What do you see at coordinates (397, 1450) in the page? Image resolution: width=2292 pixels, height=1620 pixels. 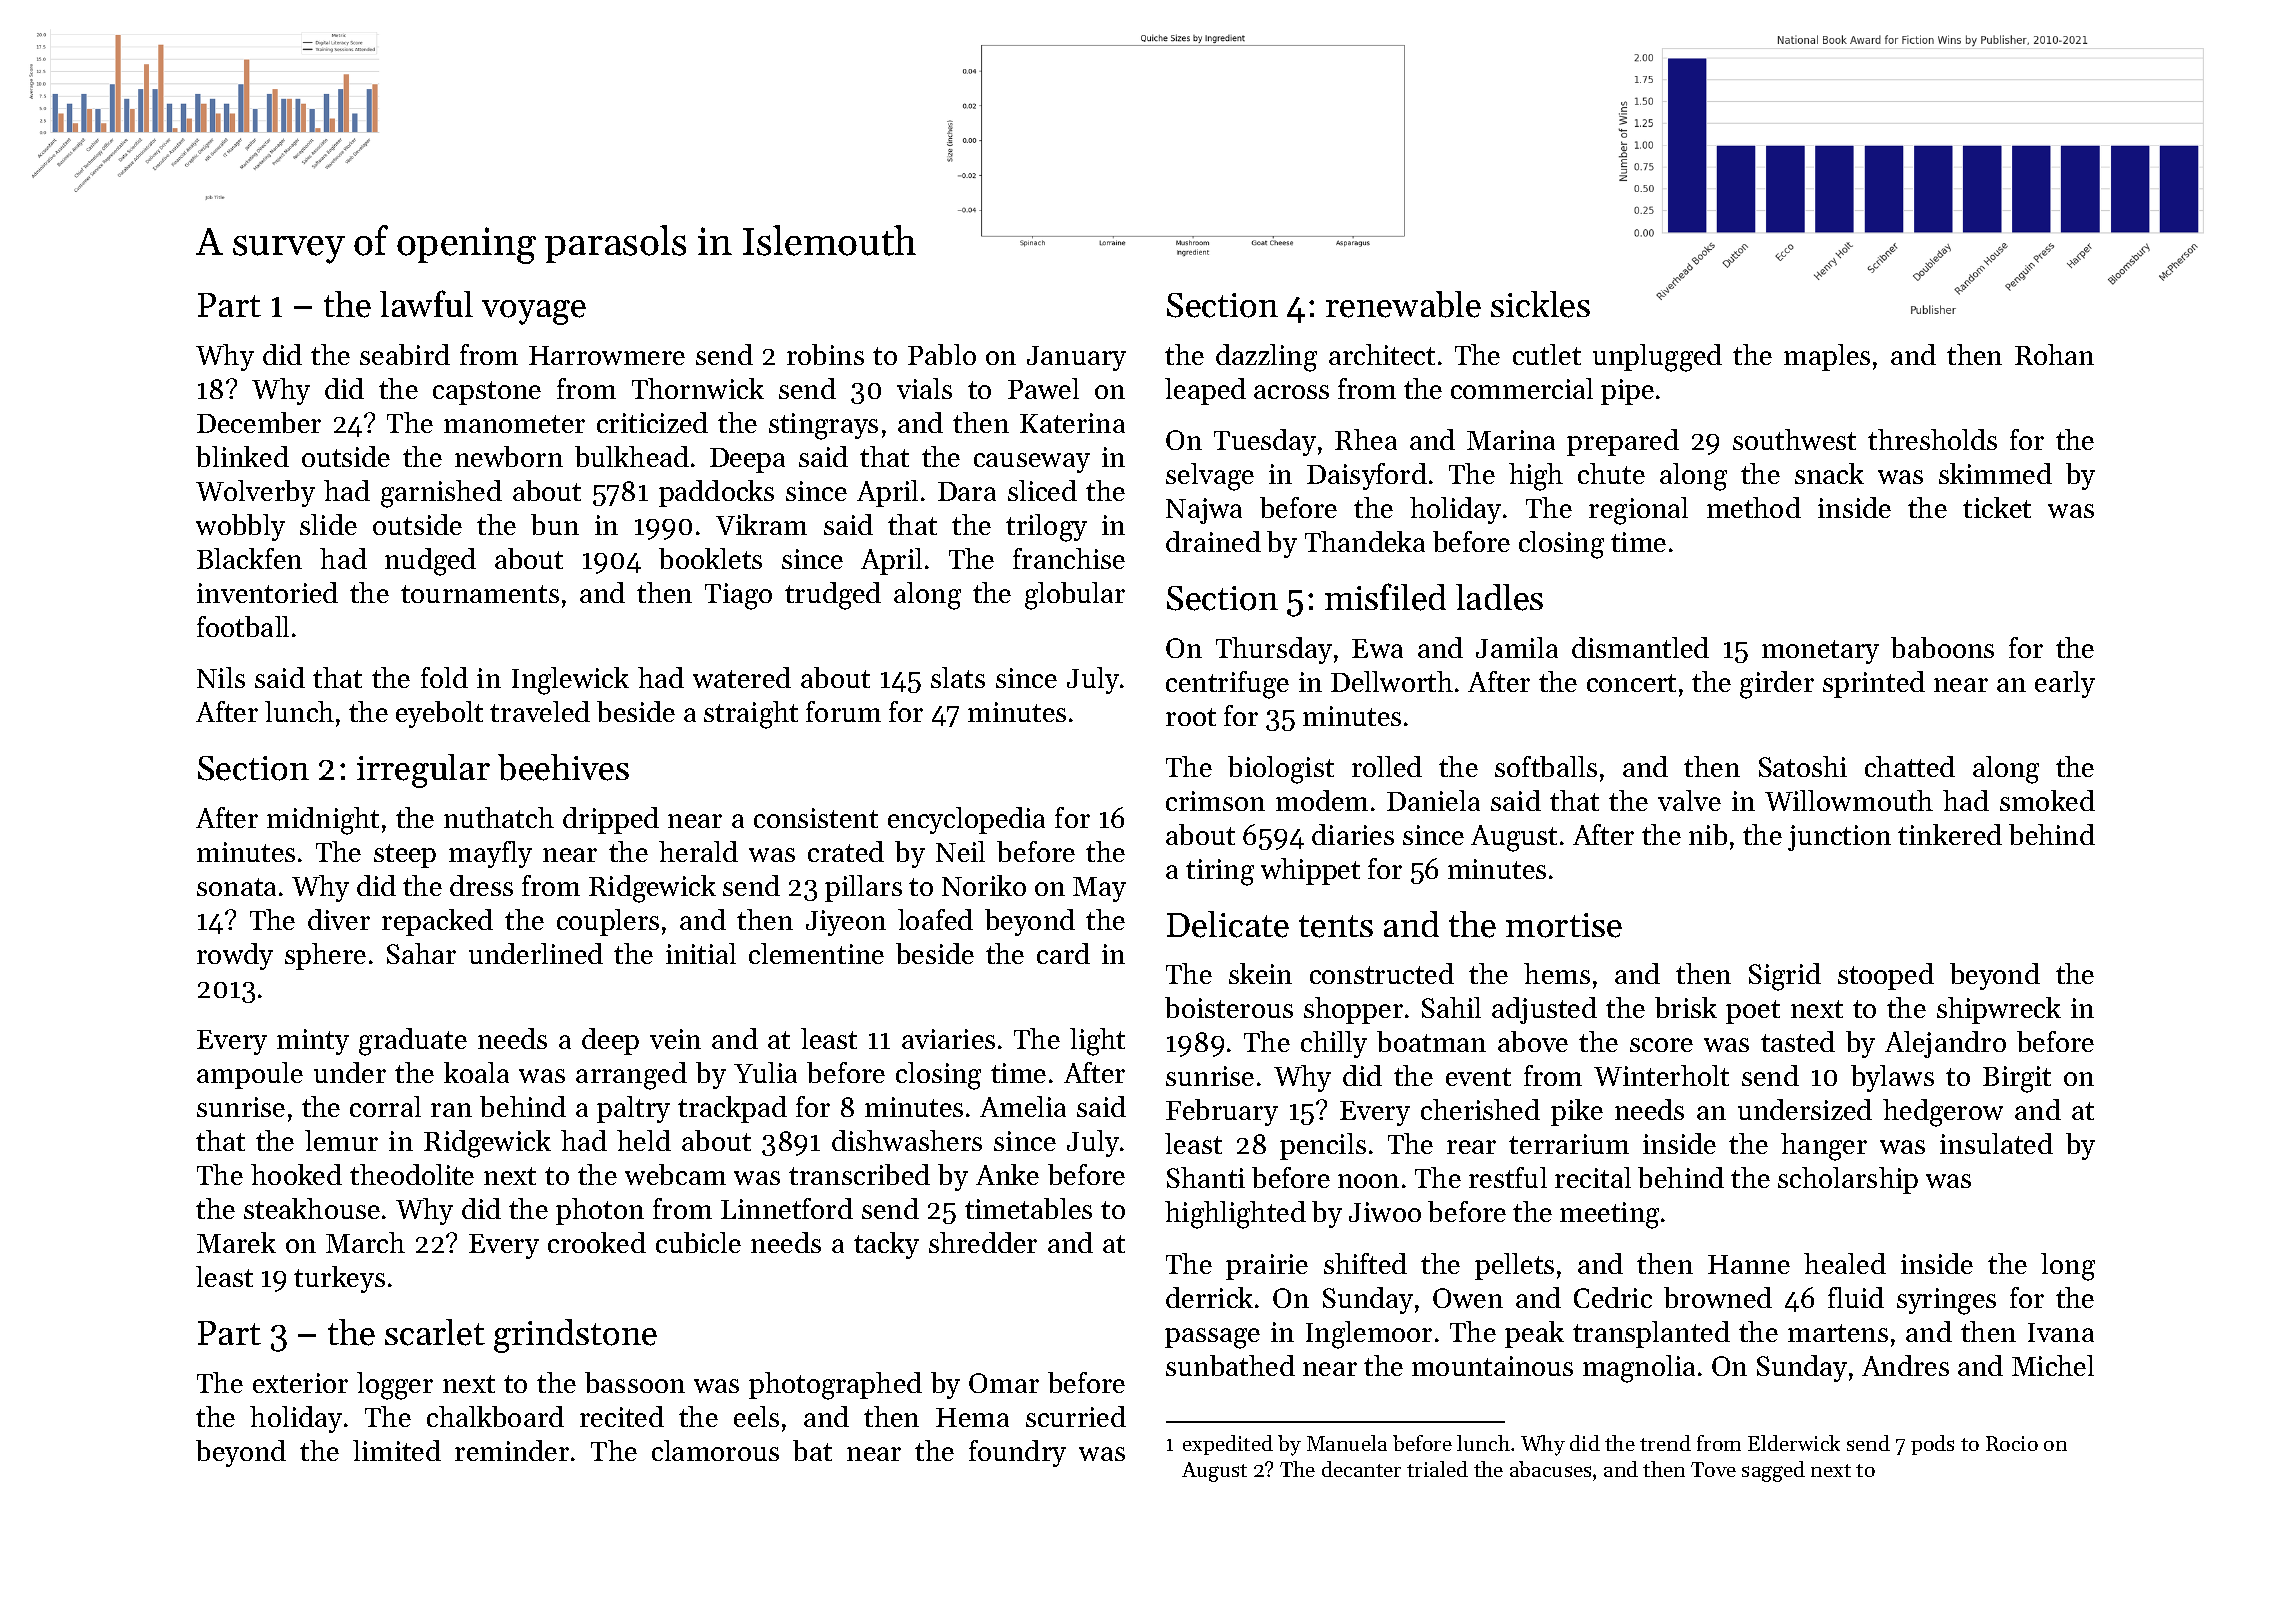 I see `limited` at bounding box center [397, 1450].
